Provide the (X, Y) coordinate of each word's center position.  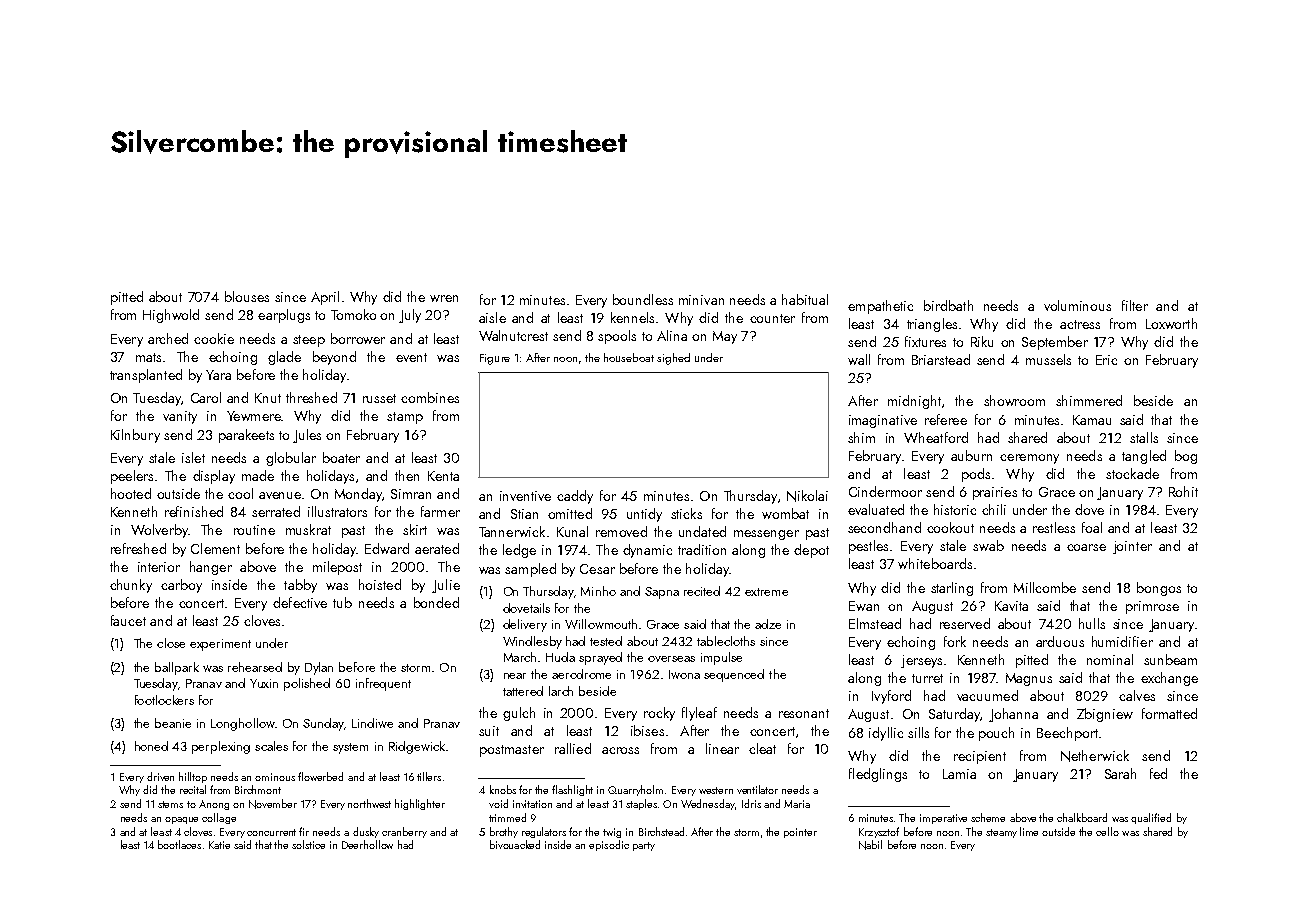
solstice (308, 844)
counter (772, 318)
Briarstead (941, 359)
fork (955, 641)
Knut (268, 398)
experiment (220, 645)
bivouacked (515, 844)
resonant (804, 713)
